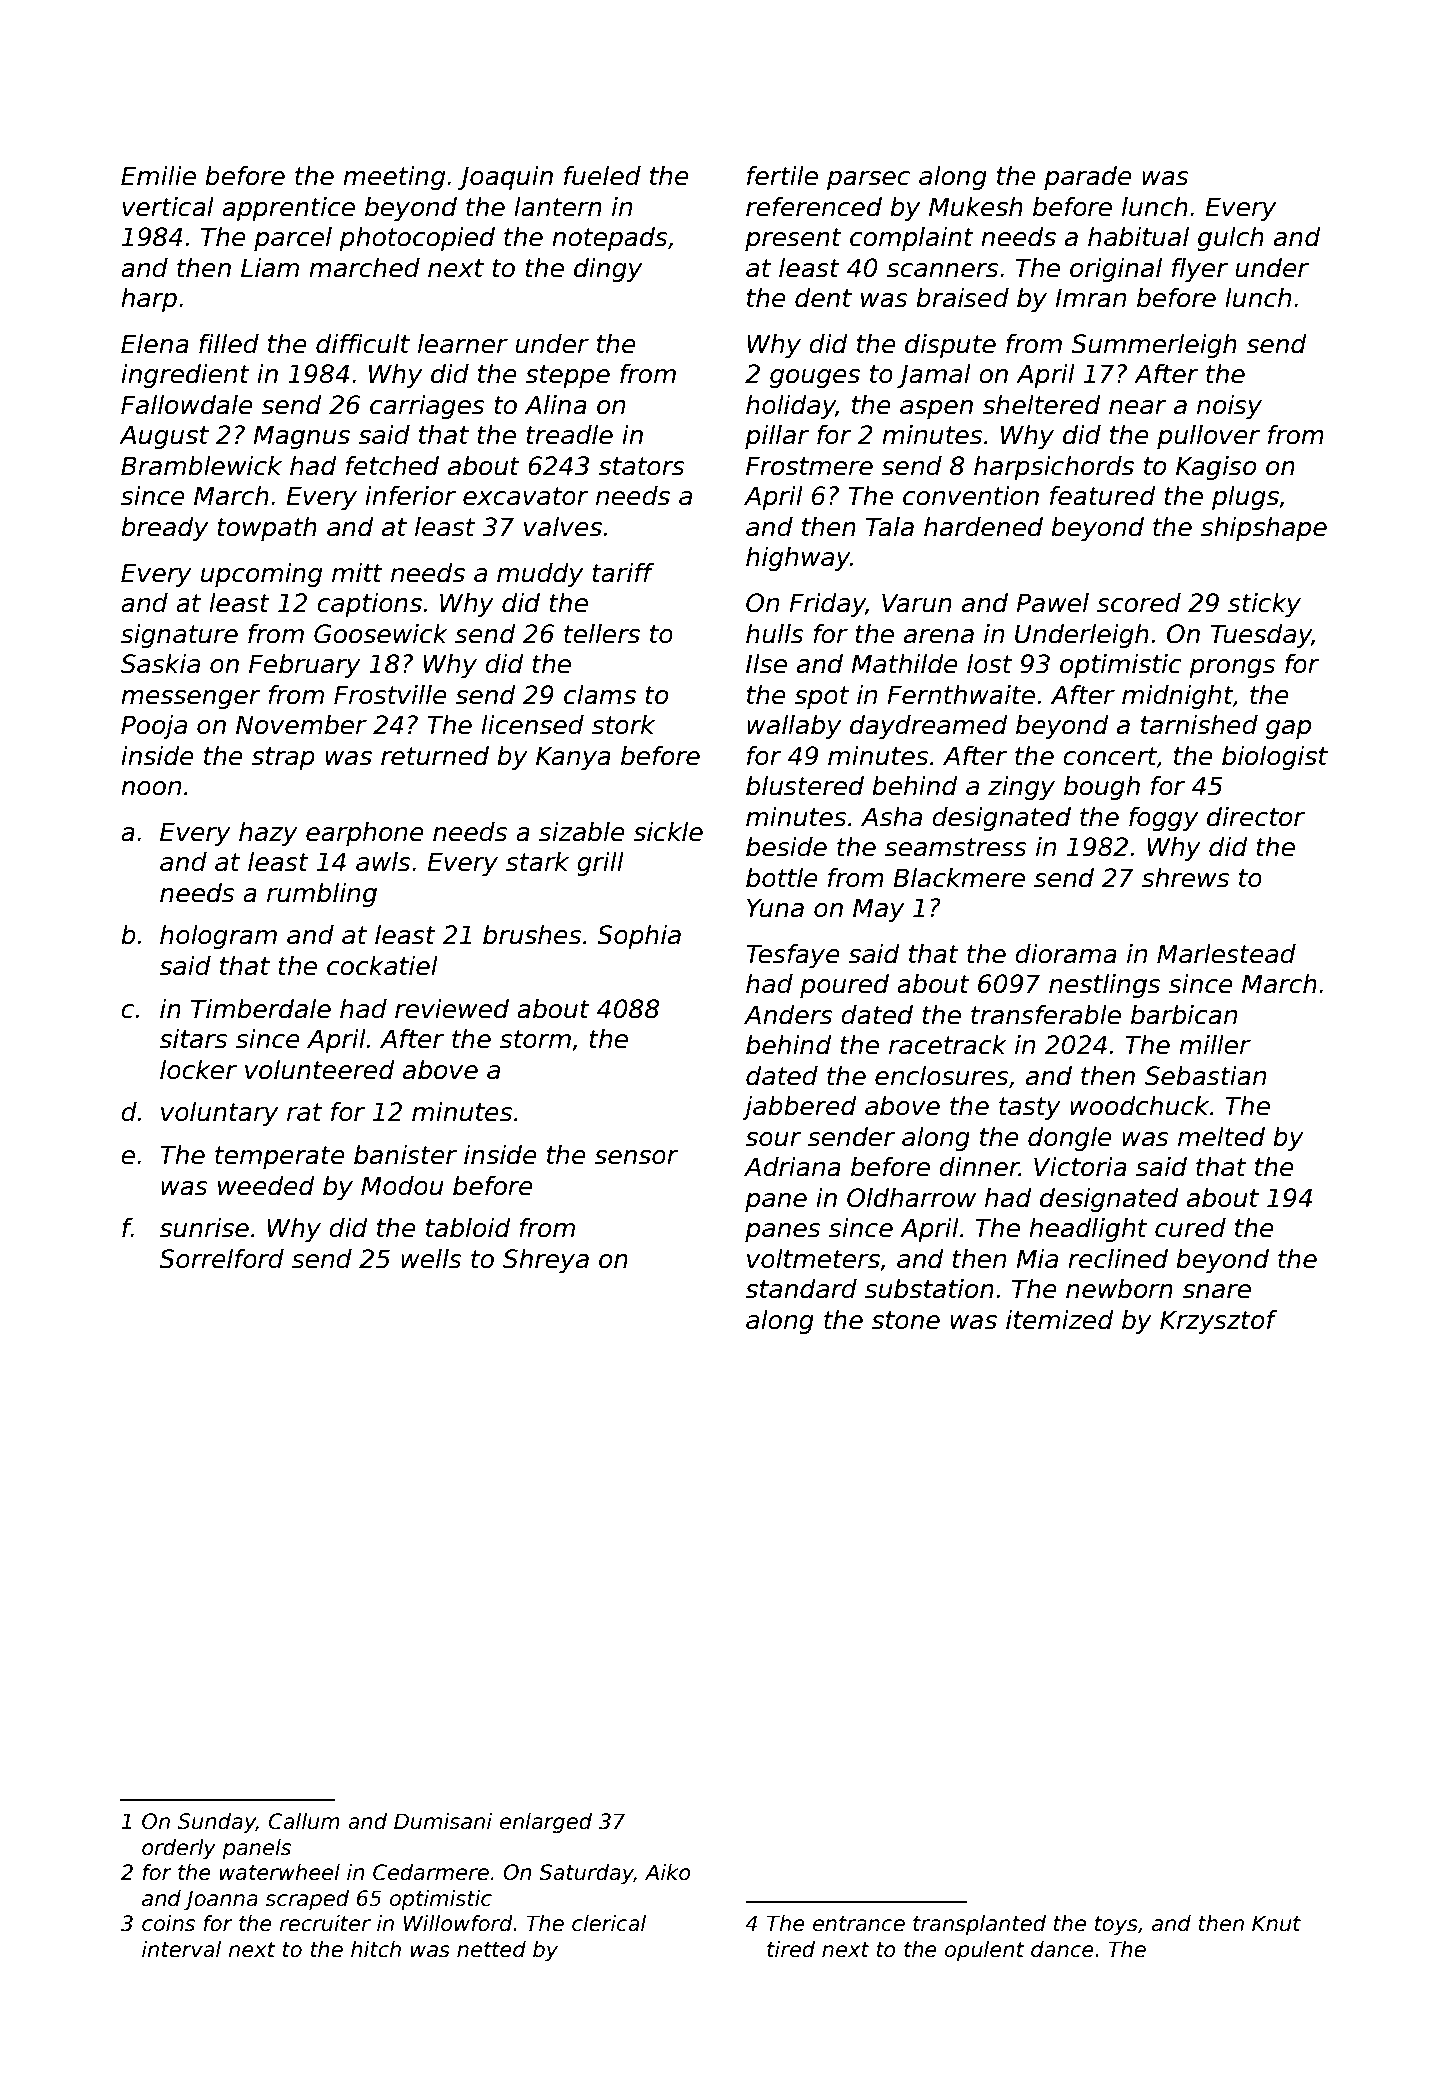 The image size is (1450, 2100). What do you see at coordinates (1080, 1167) in the image?
I see `Victoria` at bounding box center [1080, 1167].
